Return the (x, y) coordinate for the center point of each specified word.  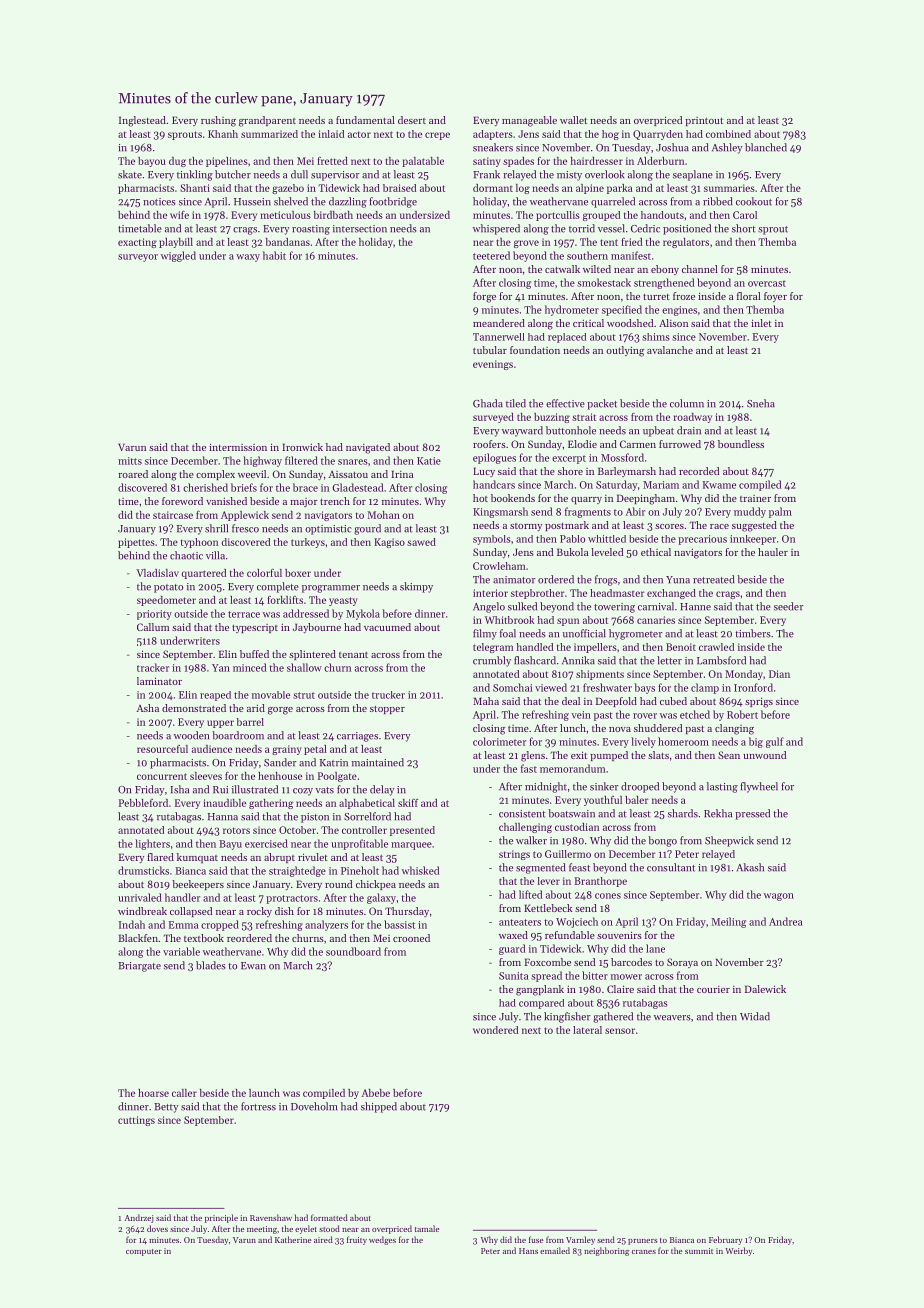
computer (144, 1252)
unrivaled (140, 897)
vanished (226, 501)
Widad (755, 1016)
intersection (360, 229)
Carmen (638, 444)
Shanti (195, 188)
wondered (495, 1030)
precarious (702, 540)
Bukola (573, 552)
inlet (761, 323)
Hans (528, 1251)
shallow (304, 667)
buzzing (552, 418)
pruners (642, 1242)
